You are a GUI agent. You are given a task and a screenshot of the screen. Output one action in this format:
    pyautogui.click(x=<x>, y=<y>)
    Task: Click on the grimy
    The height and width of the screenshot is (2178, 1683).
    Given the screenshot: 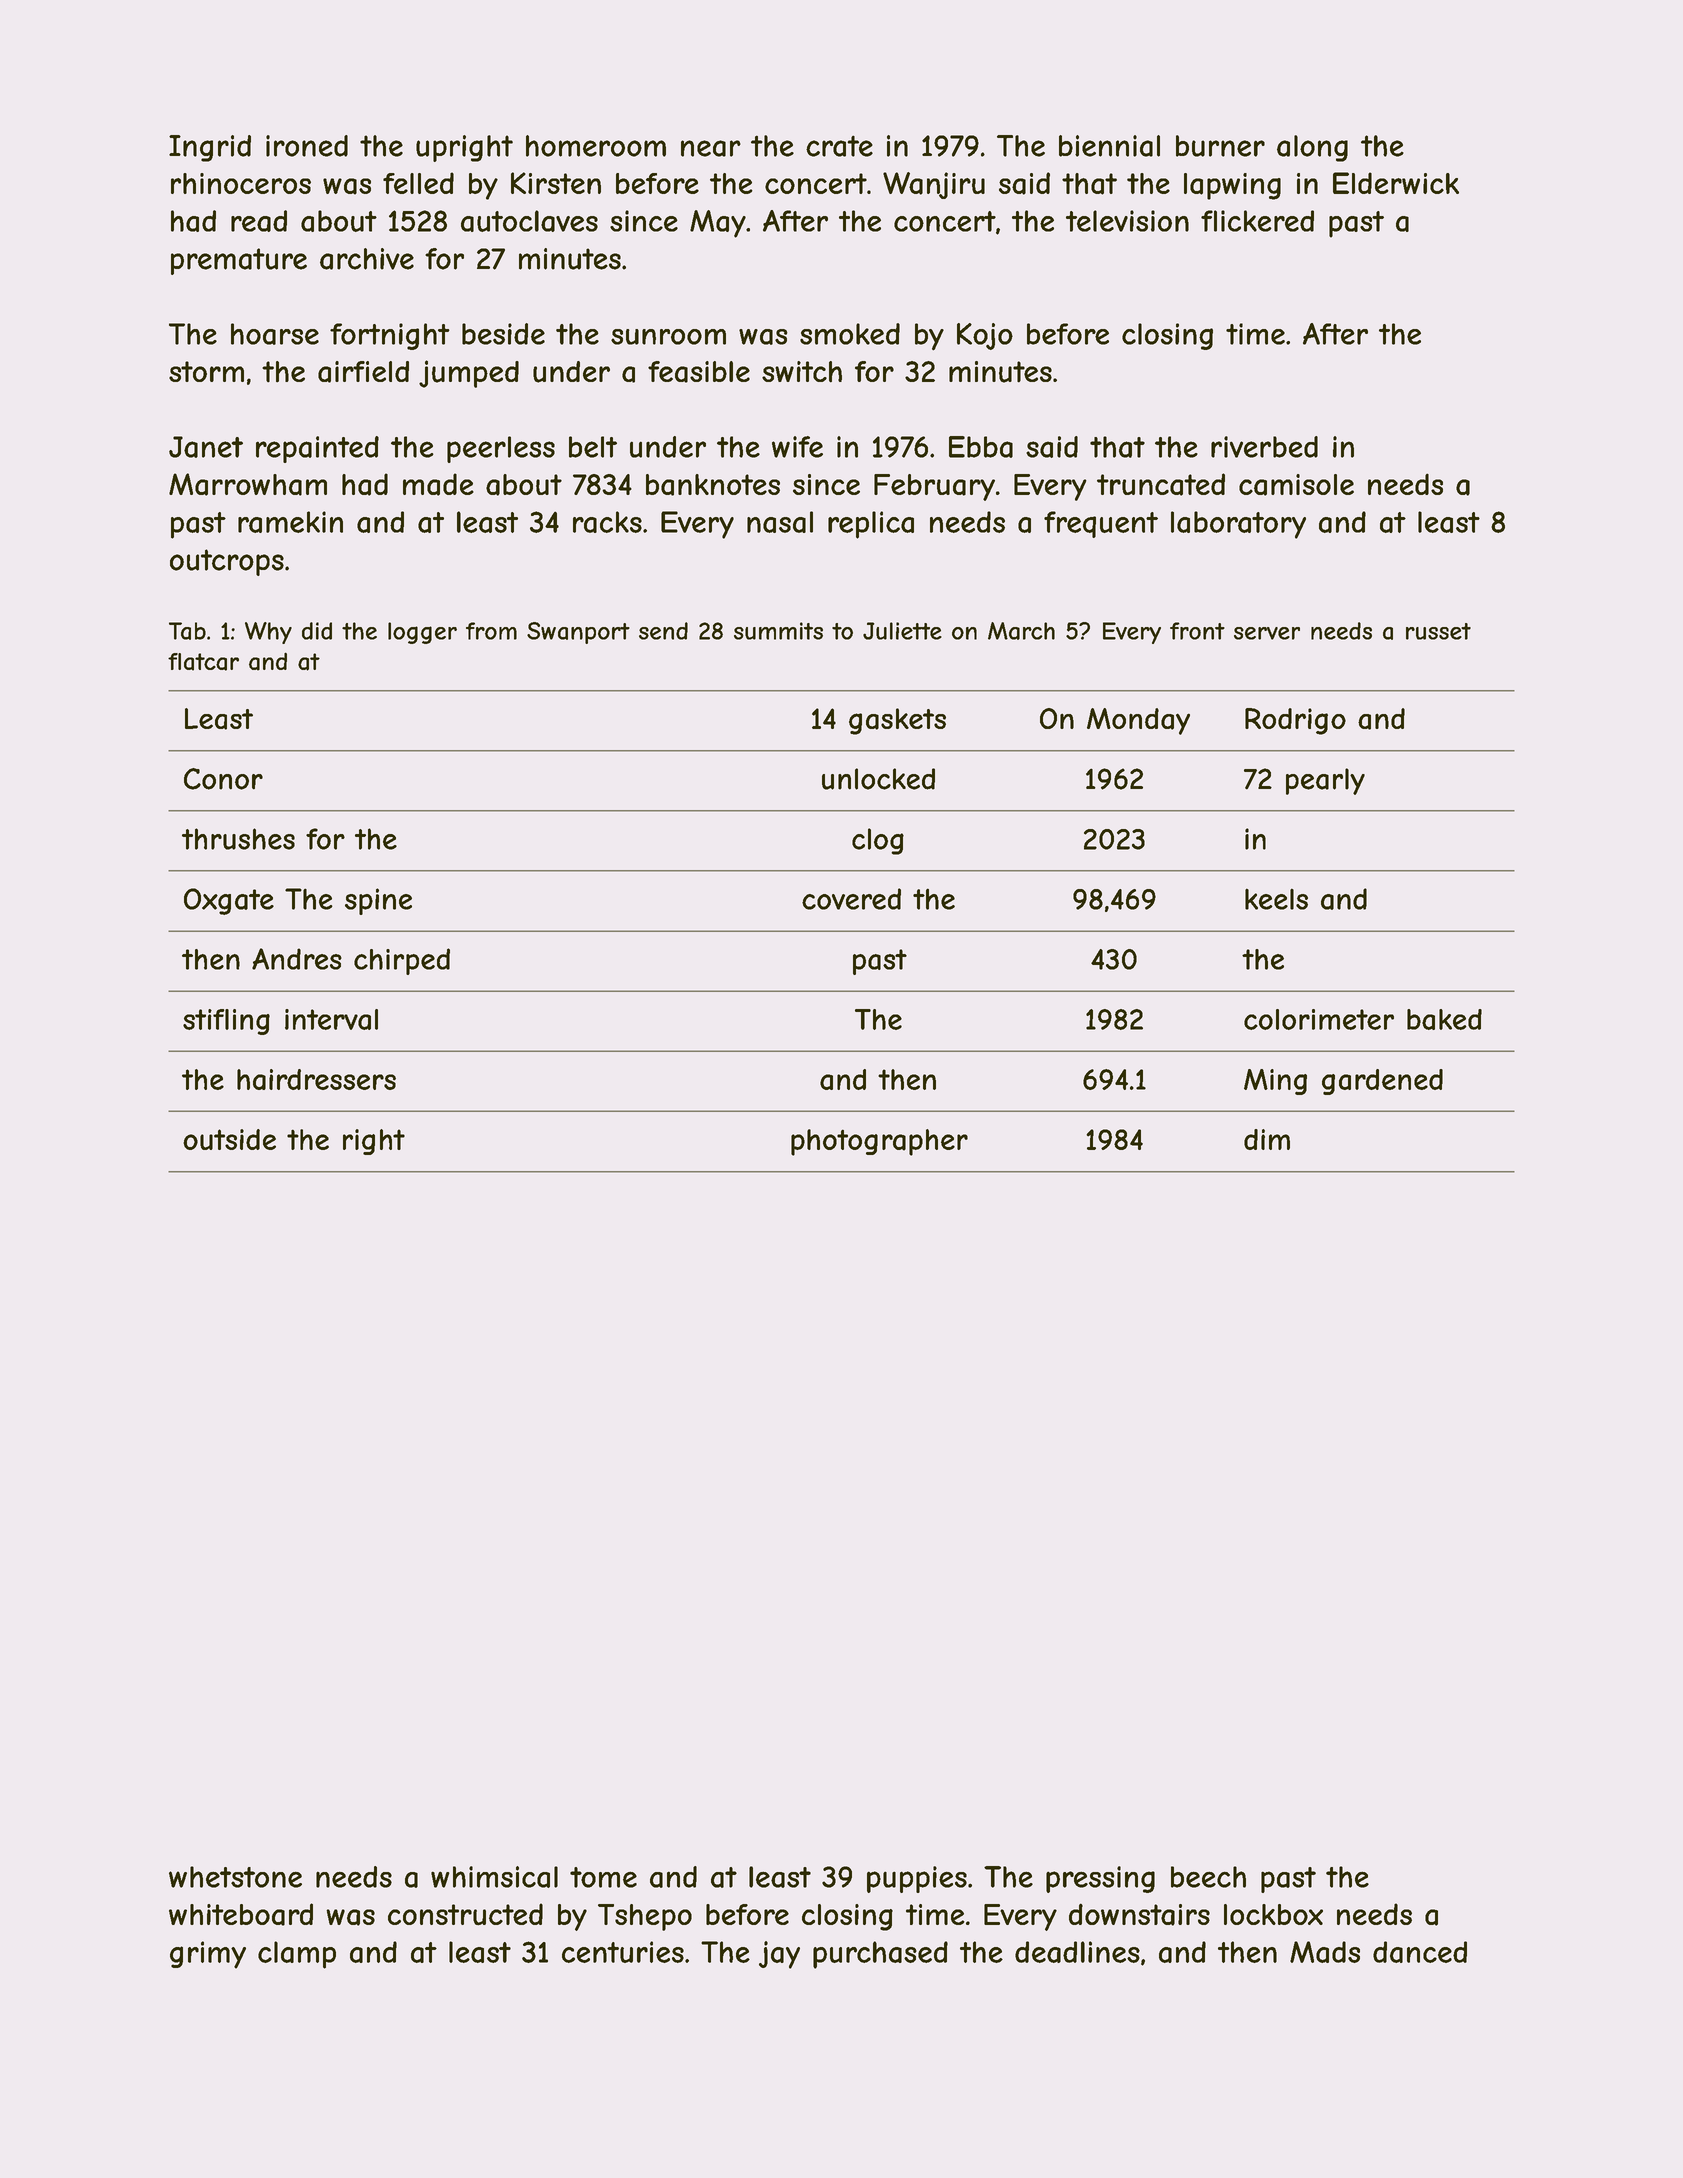 What is the action you would take?
    pyautogui.click(x=208, y=1955)
